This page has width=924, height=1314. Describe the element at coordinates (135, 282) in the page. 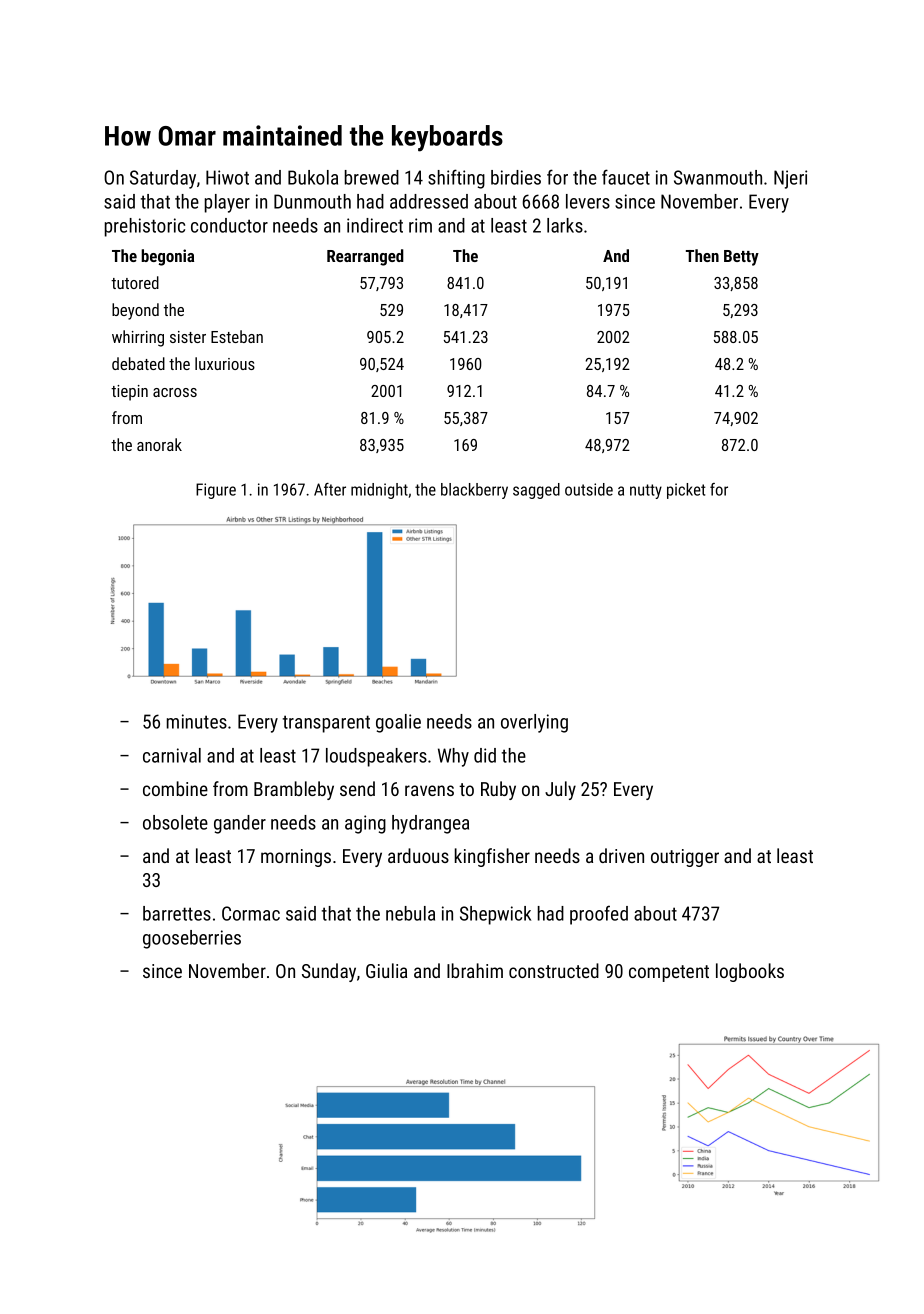

I see `tutored` at that location.
